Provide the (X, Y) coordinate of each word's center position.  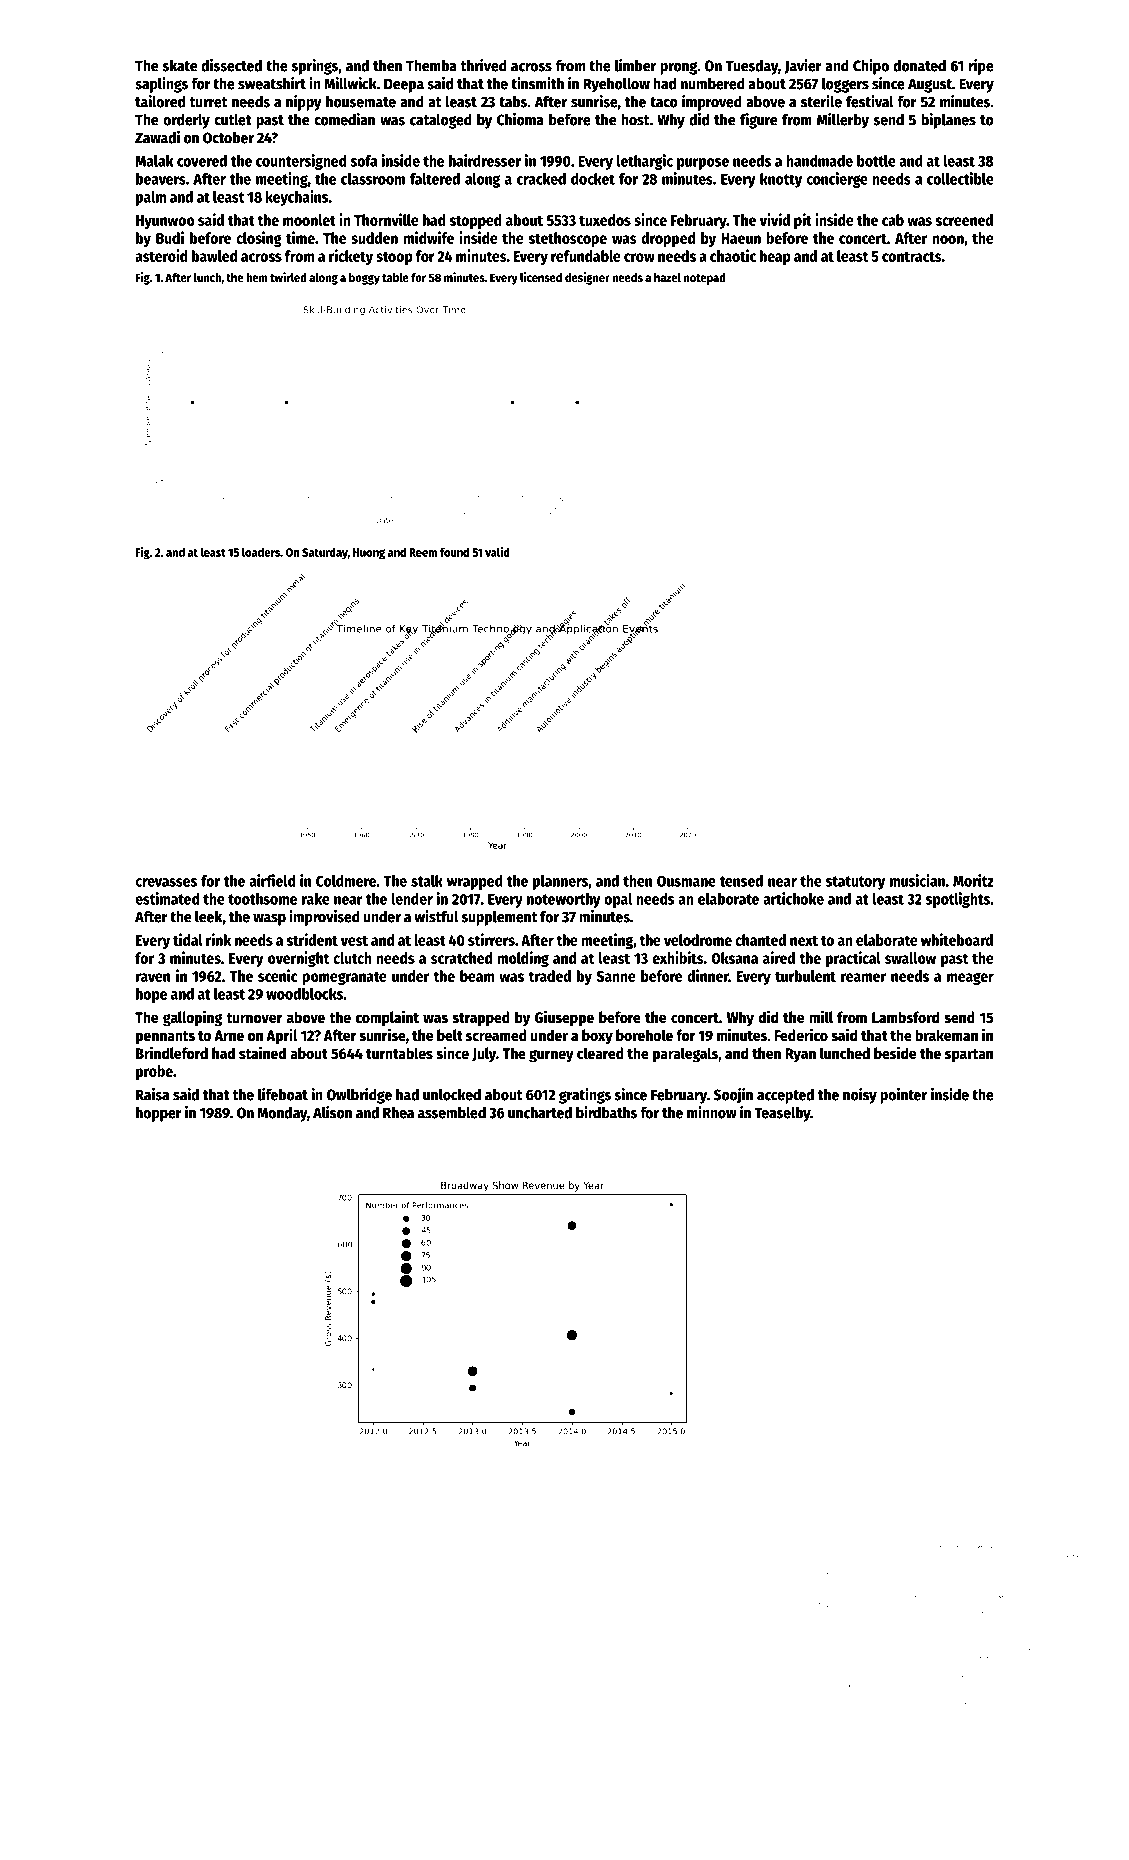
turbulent (805, 976)
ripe (981, 67)
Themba (431, 66)
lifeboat (283, 1094)
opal (618, 900)
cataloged (441, 121)
